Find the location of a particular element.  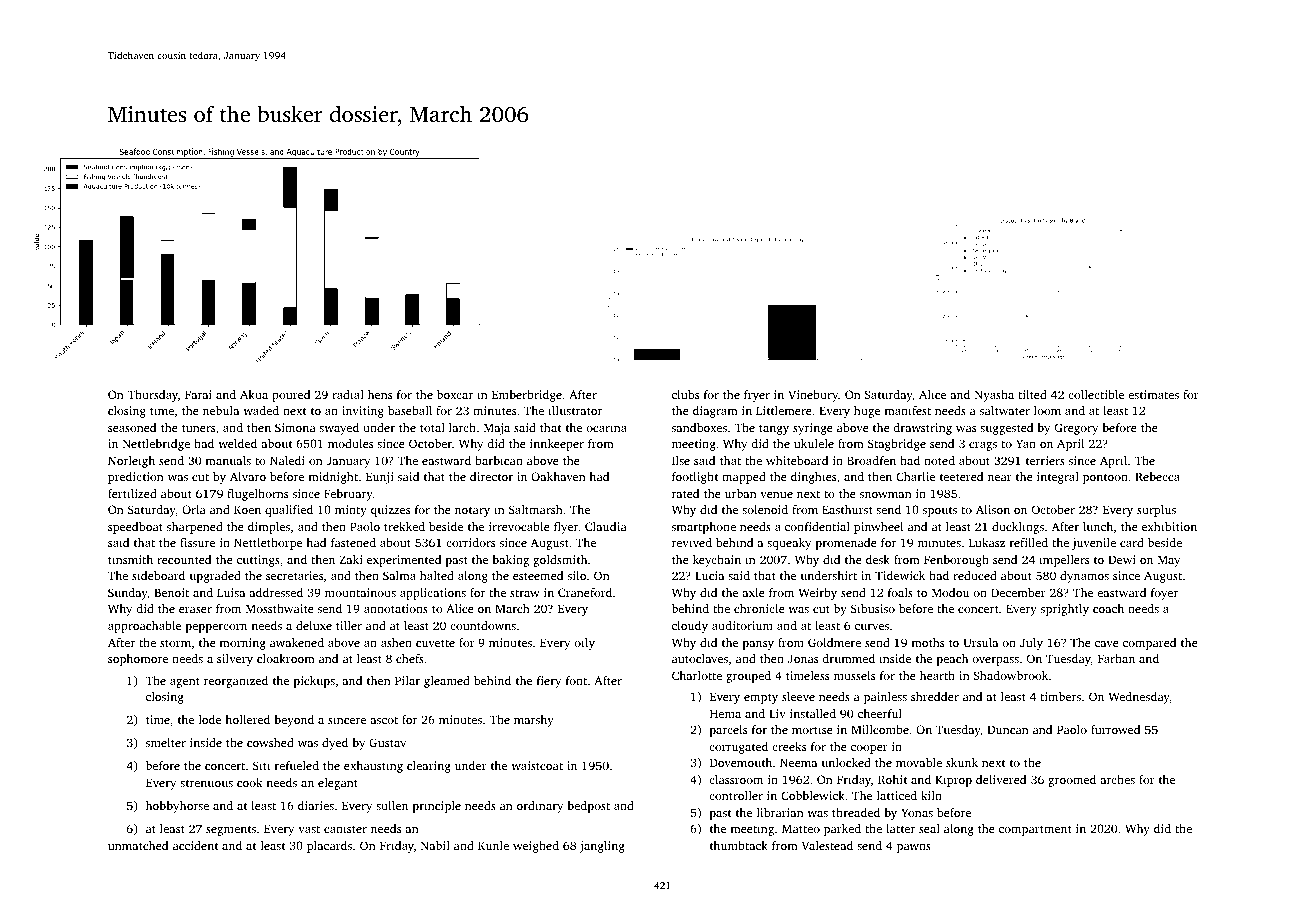

jangling is located at coordinates (602, 847).
